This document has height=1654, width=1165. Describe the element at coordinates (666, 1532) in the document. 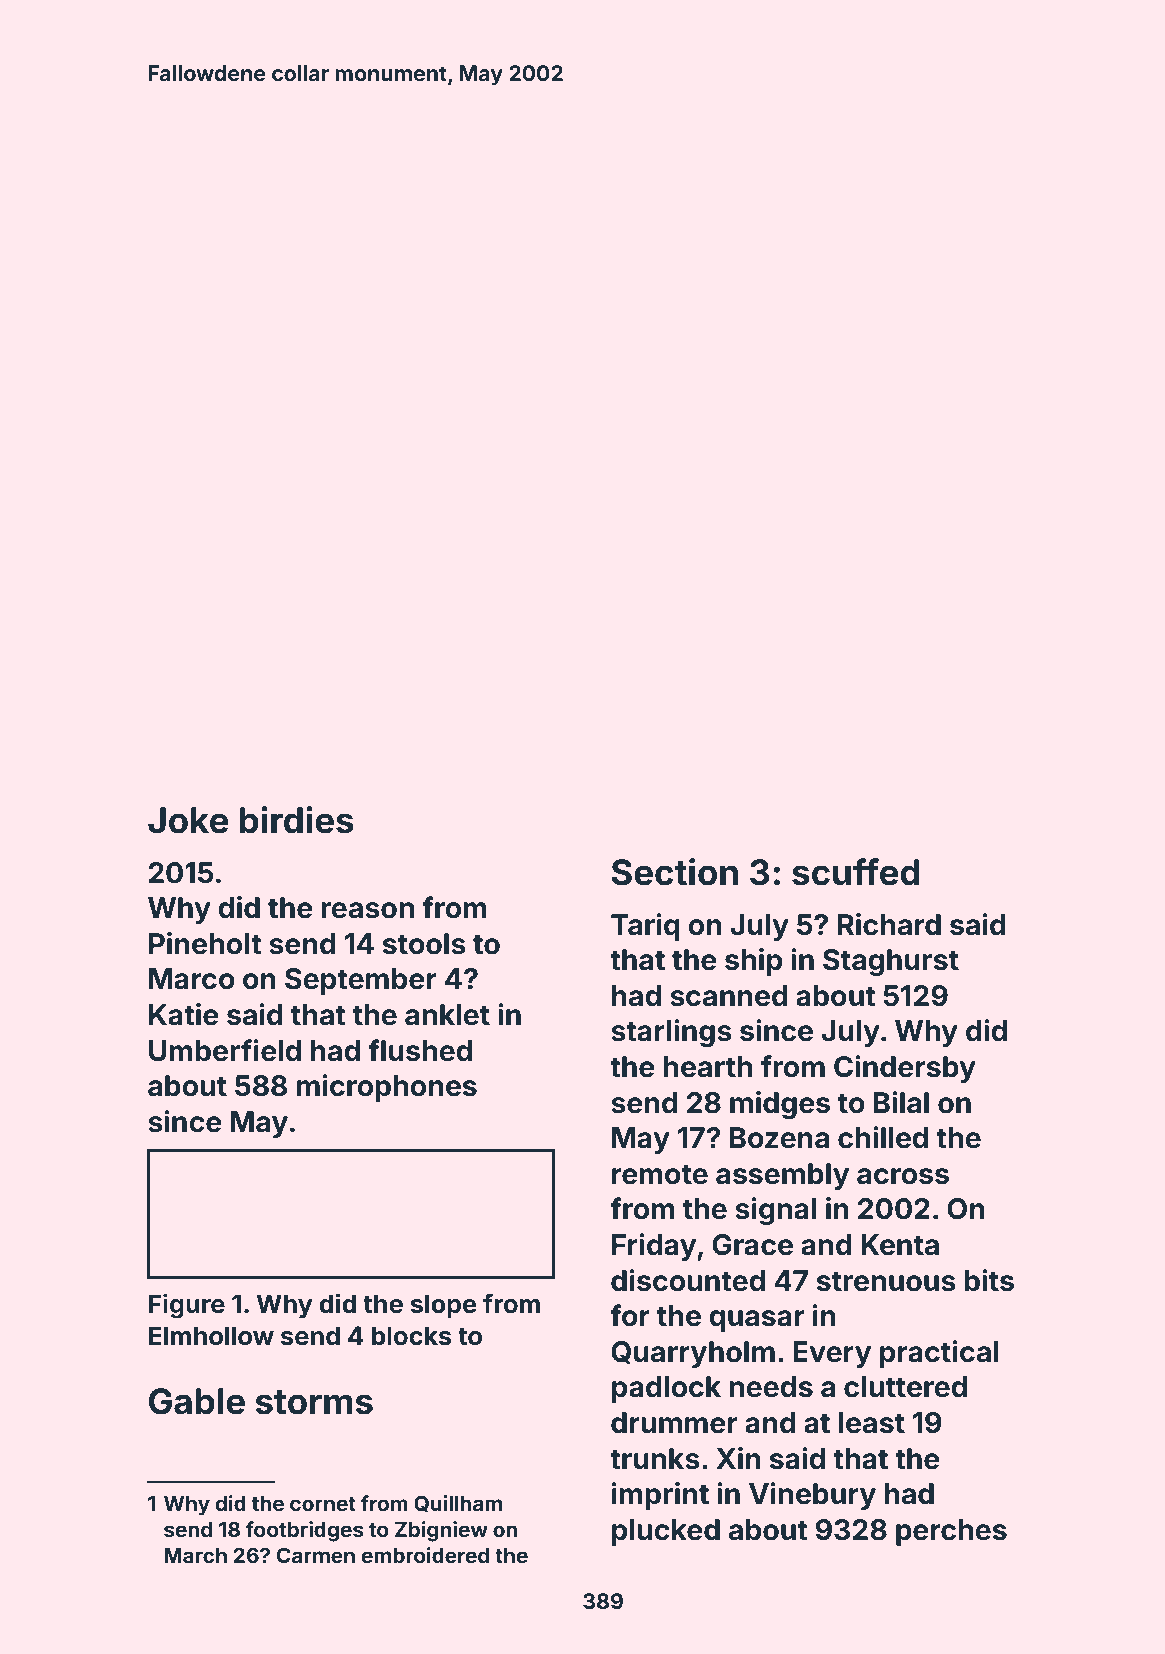

I see `plucked` at that location.
